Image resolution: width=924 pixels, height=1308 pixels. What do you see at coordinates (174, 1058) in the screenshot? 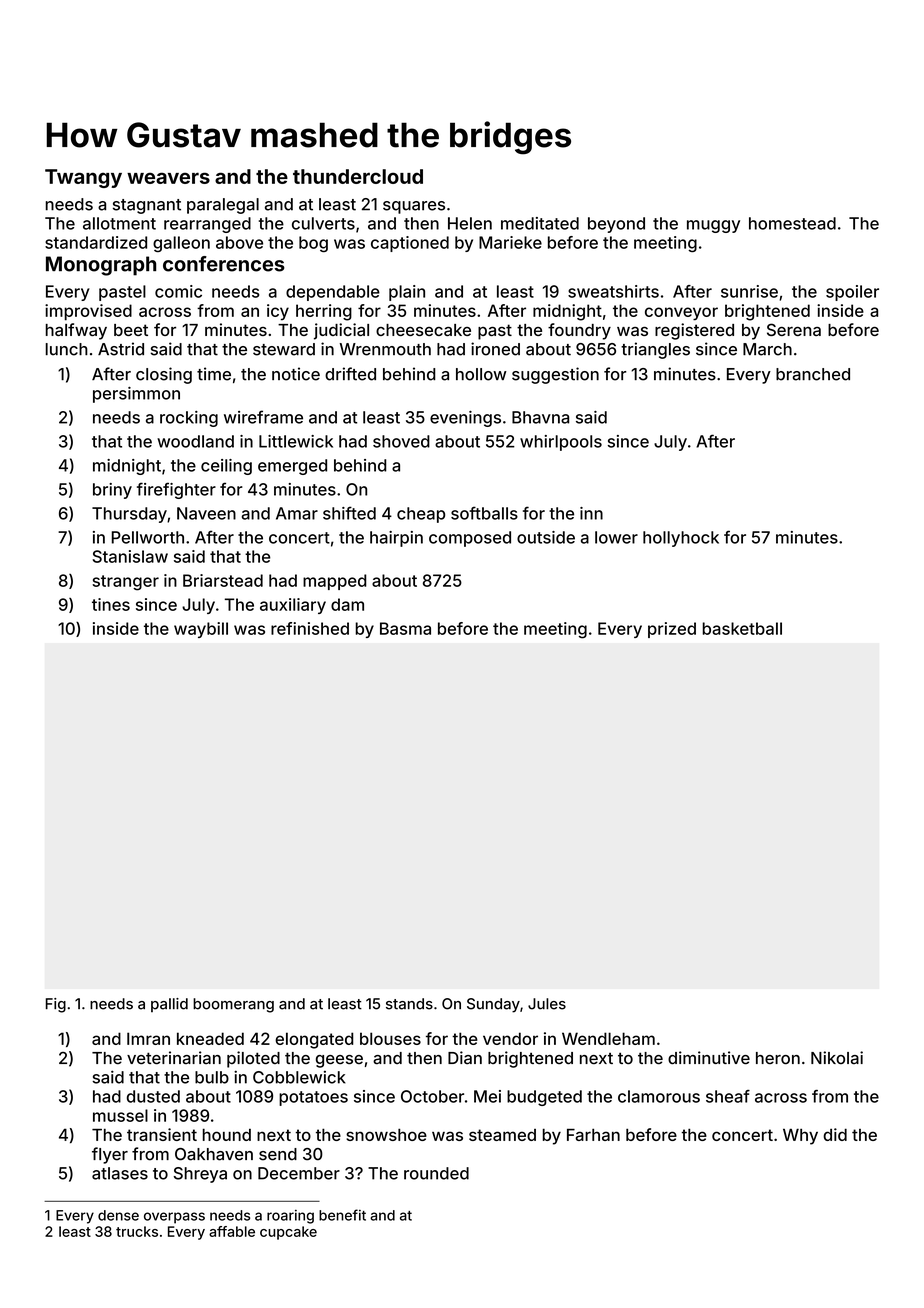
I see `veterinarian` at bounding box center [174, 1058].
